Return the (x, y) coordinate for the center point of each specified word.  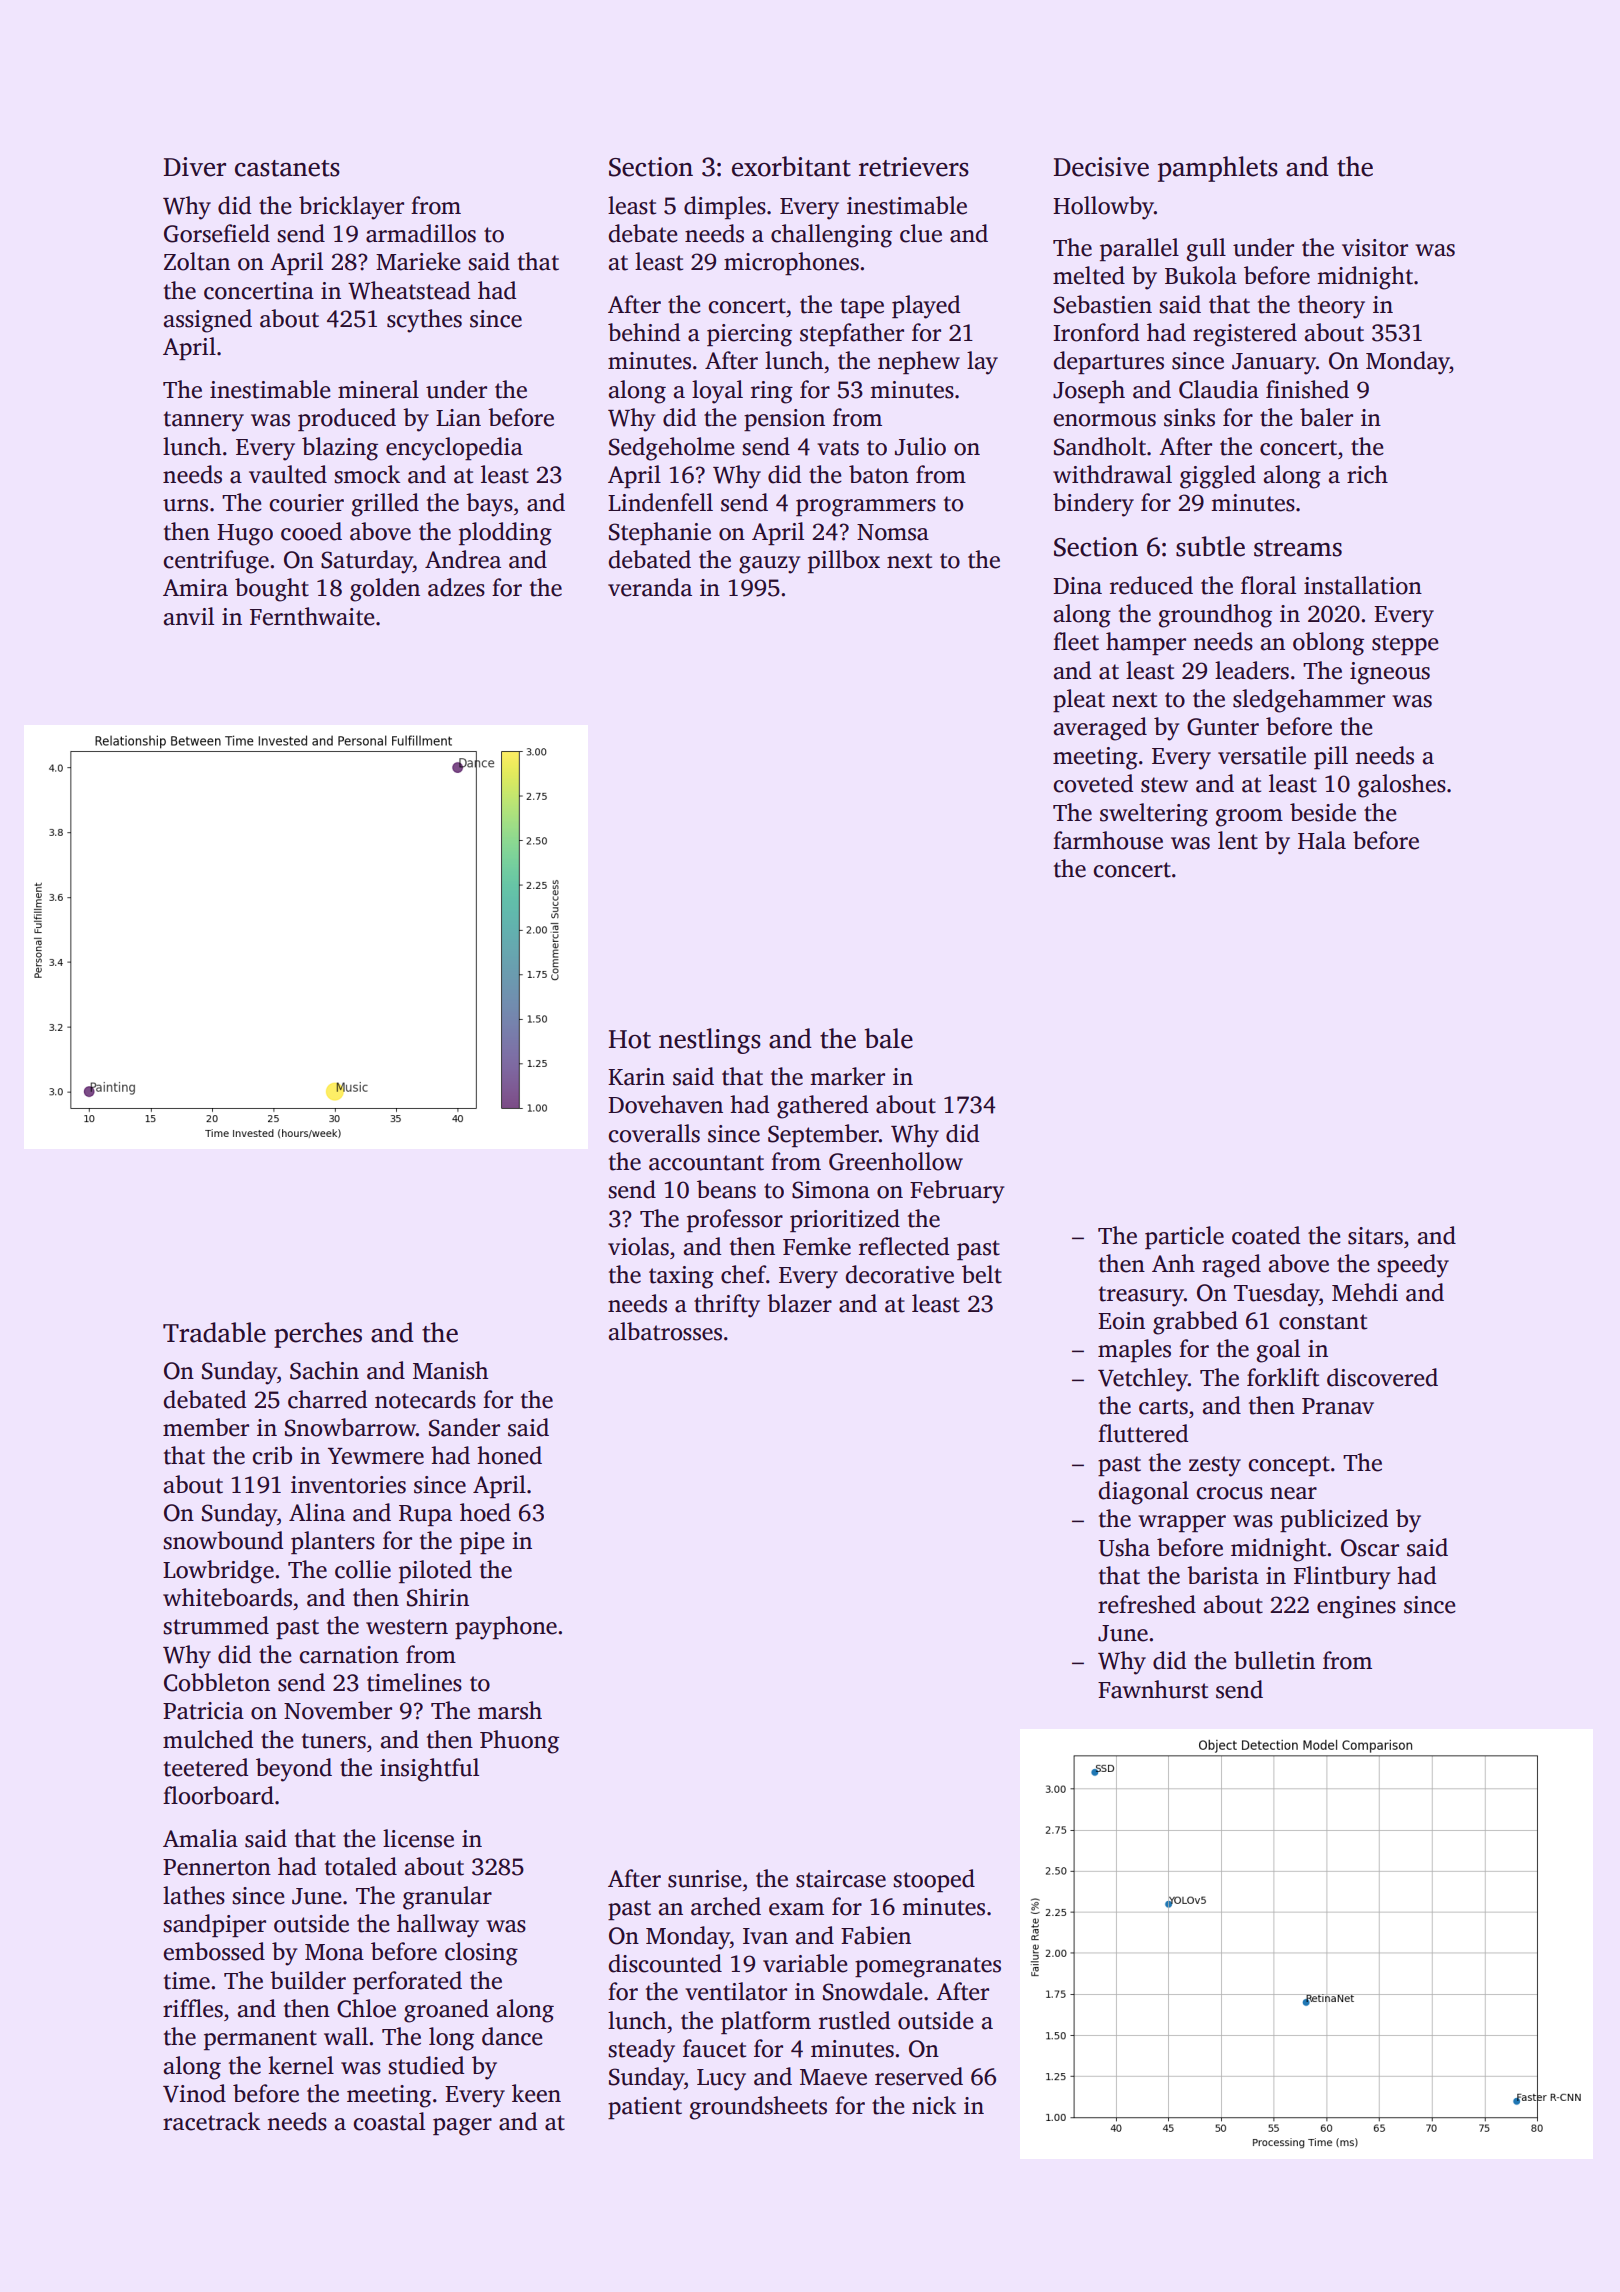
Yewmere (376, 1456)
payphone (506, 1628)
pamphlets (1218, 169)
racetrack (211, 2121)
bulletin (1274, 1660)
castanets (287, 168)
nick (934, 2105)
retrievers (914, 167)
